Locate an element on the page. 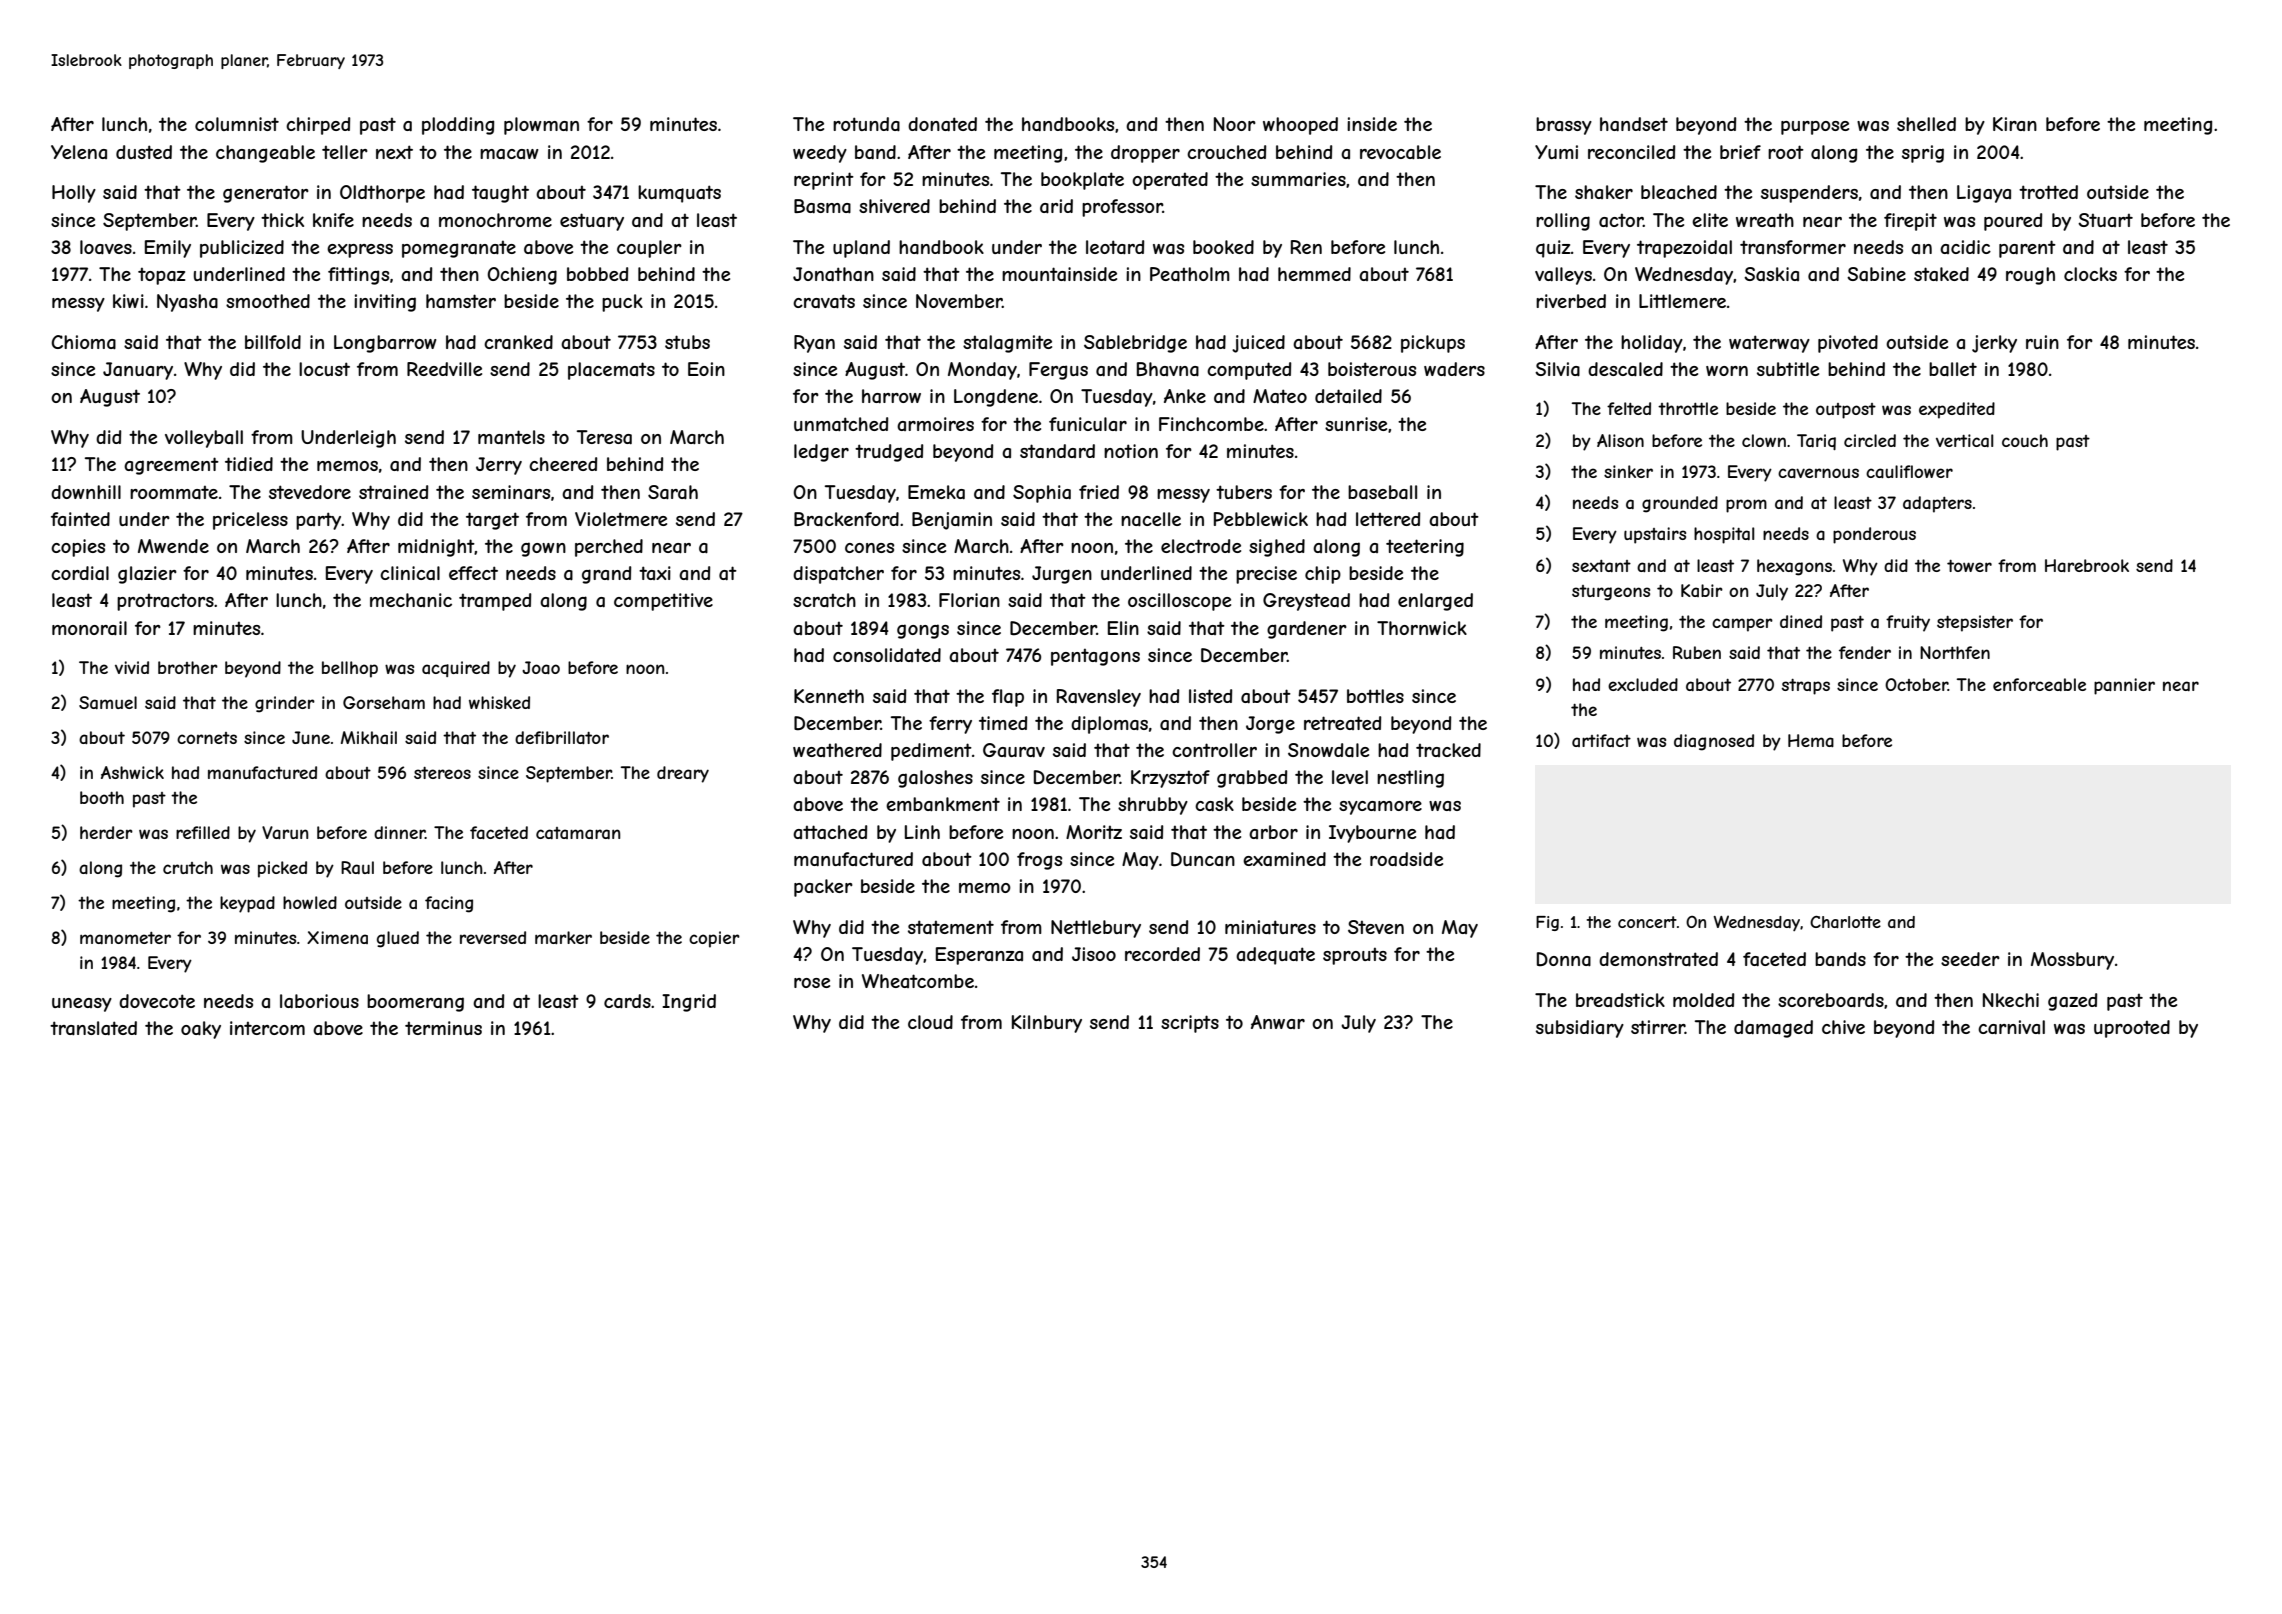 The width and height of the document is (2282, 1614). vertical is located at coordinates (1964, 440).
